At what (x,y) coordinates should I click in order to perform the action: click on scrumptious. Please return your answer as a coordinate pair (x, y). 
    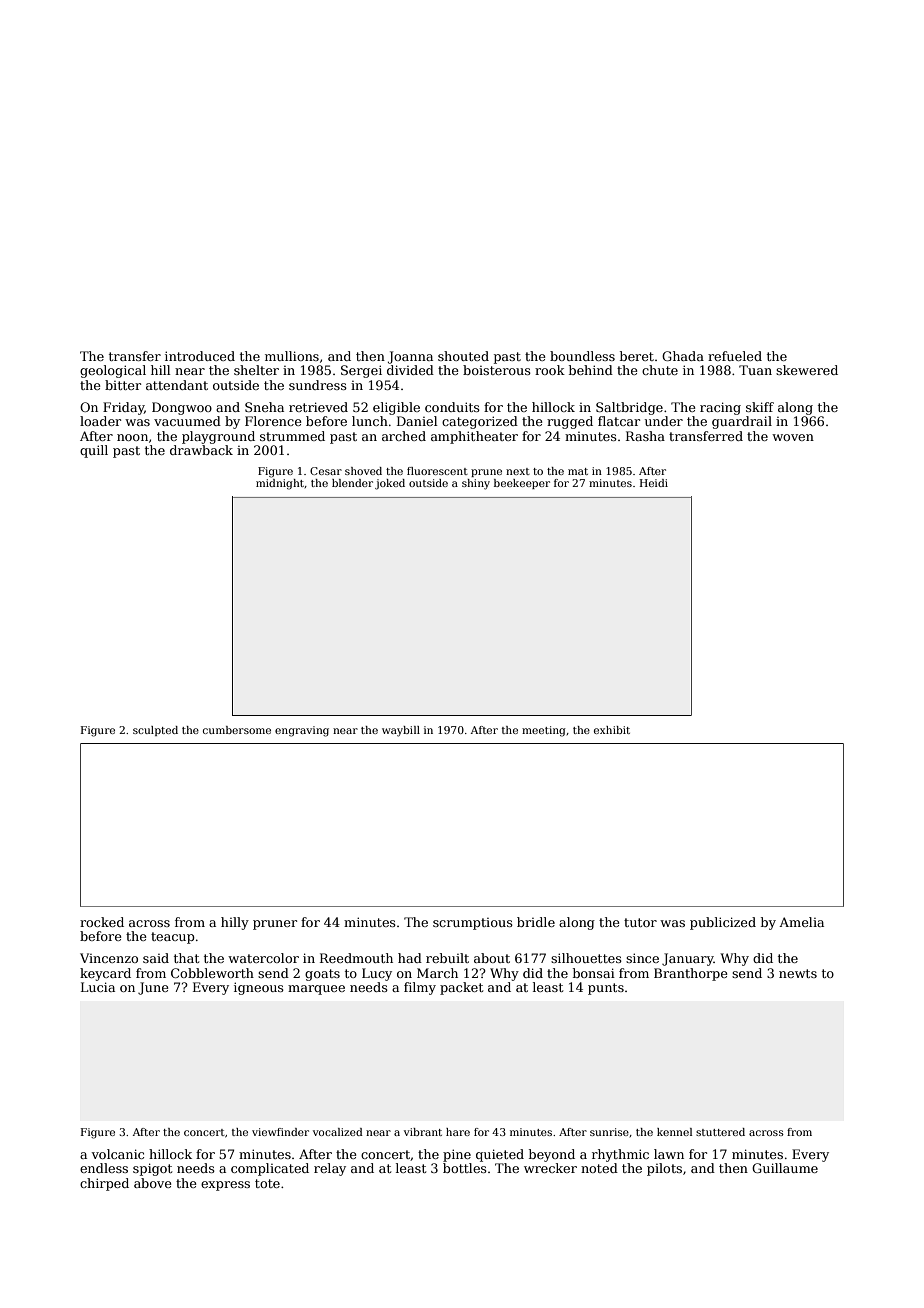
    Looking at the image, I should click on (473, 924).
